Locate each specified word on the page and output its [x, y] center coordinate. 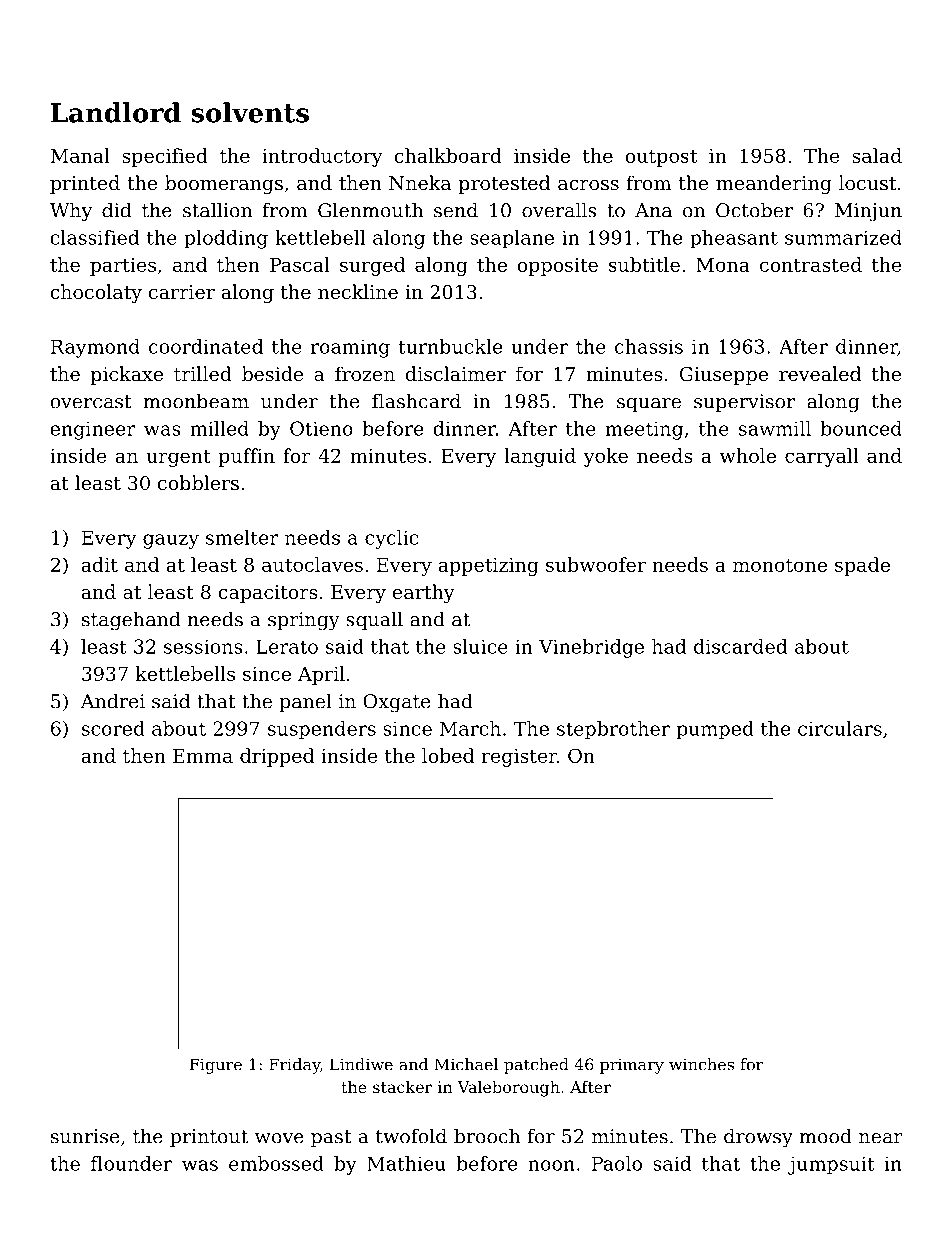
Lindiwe [361, 1064]
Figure [216, 1066]
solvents [250, 112]
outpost [661, 158]
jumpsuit [831, 1165]
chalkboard [448, 155]
